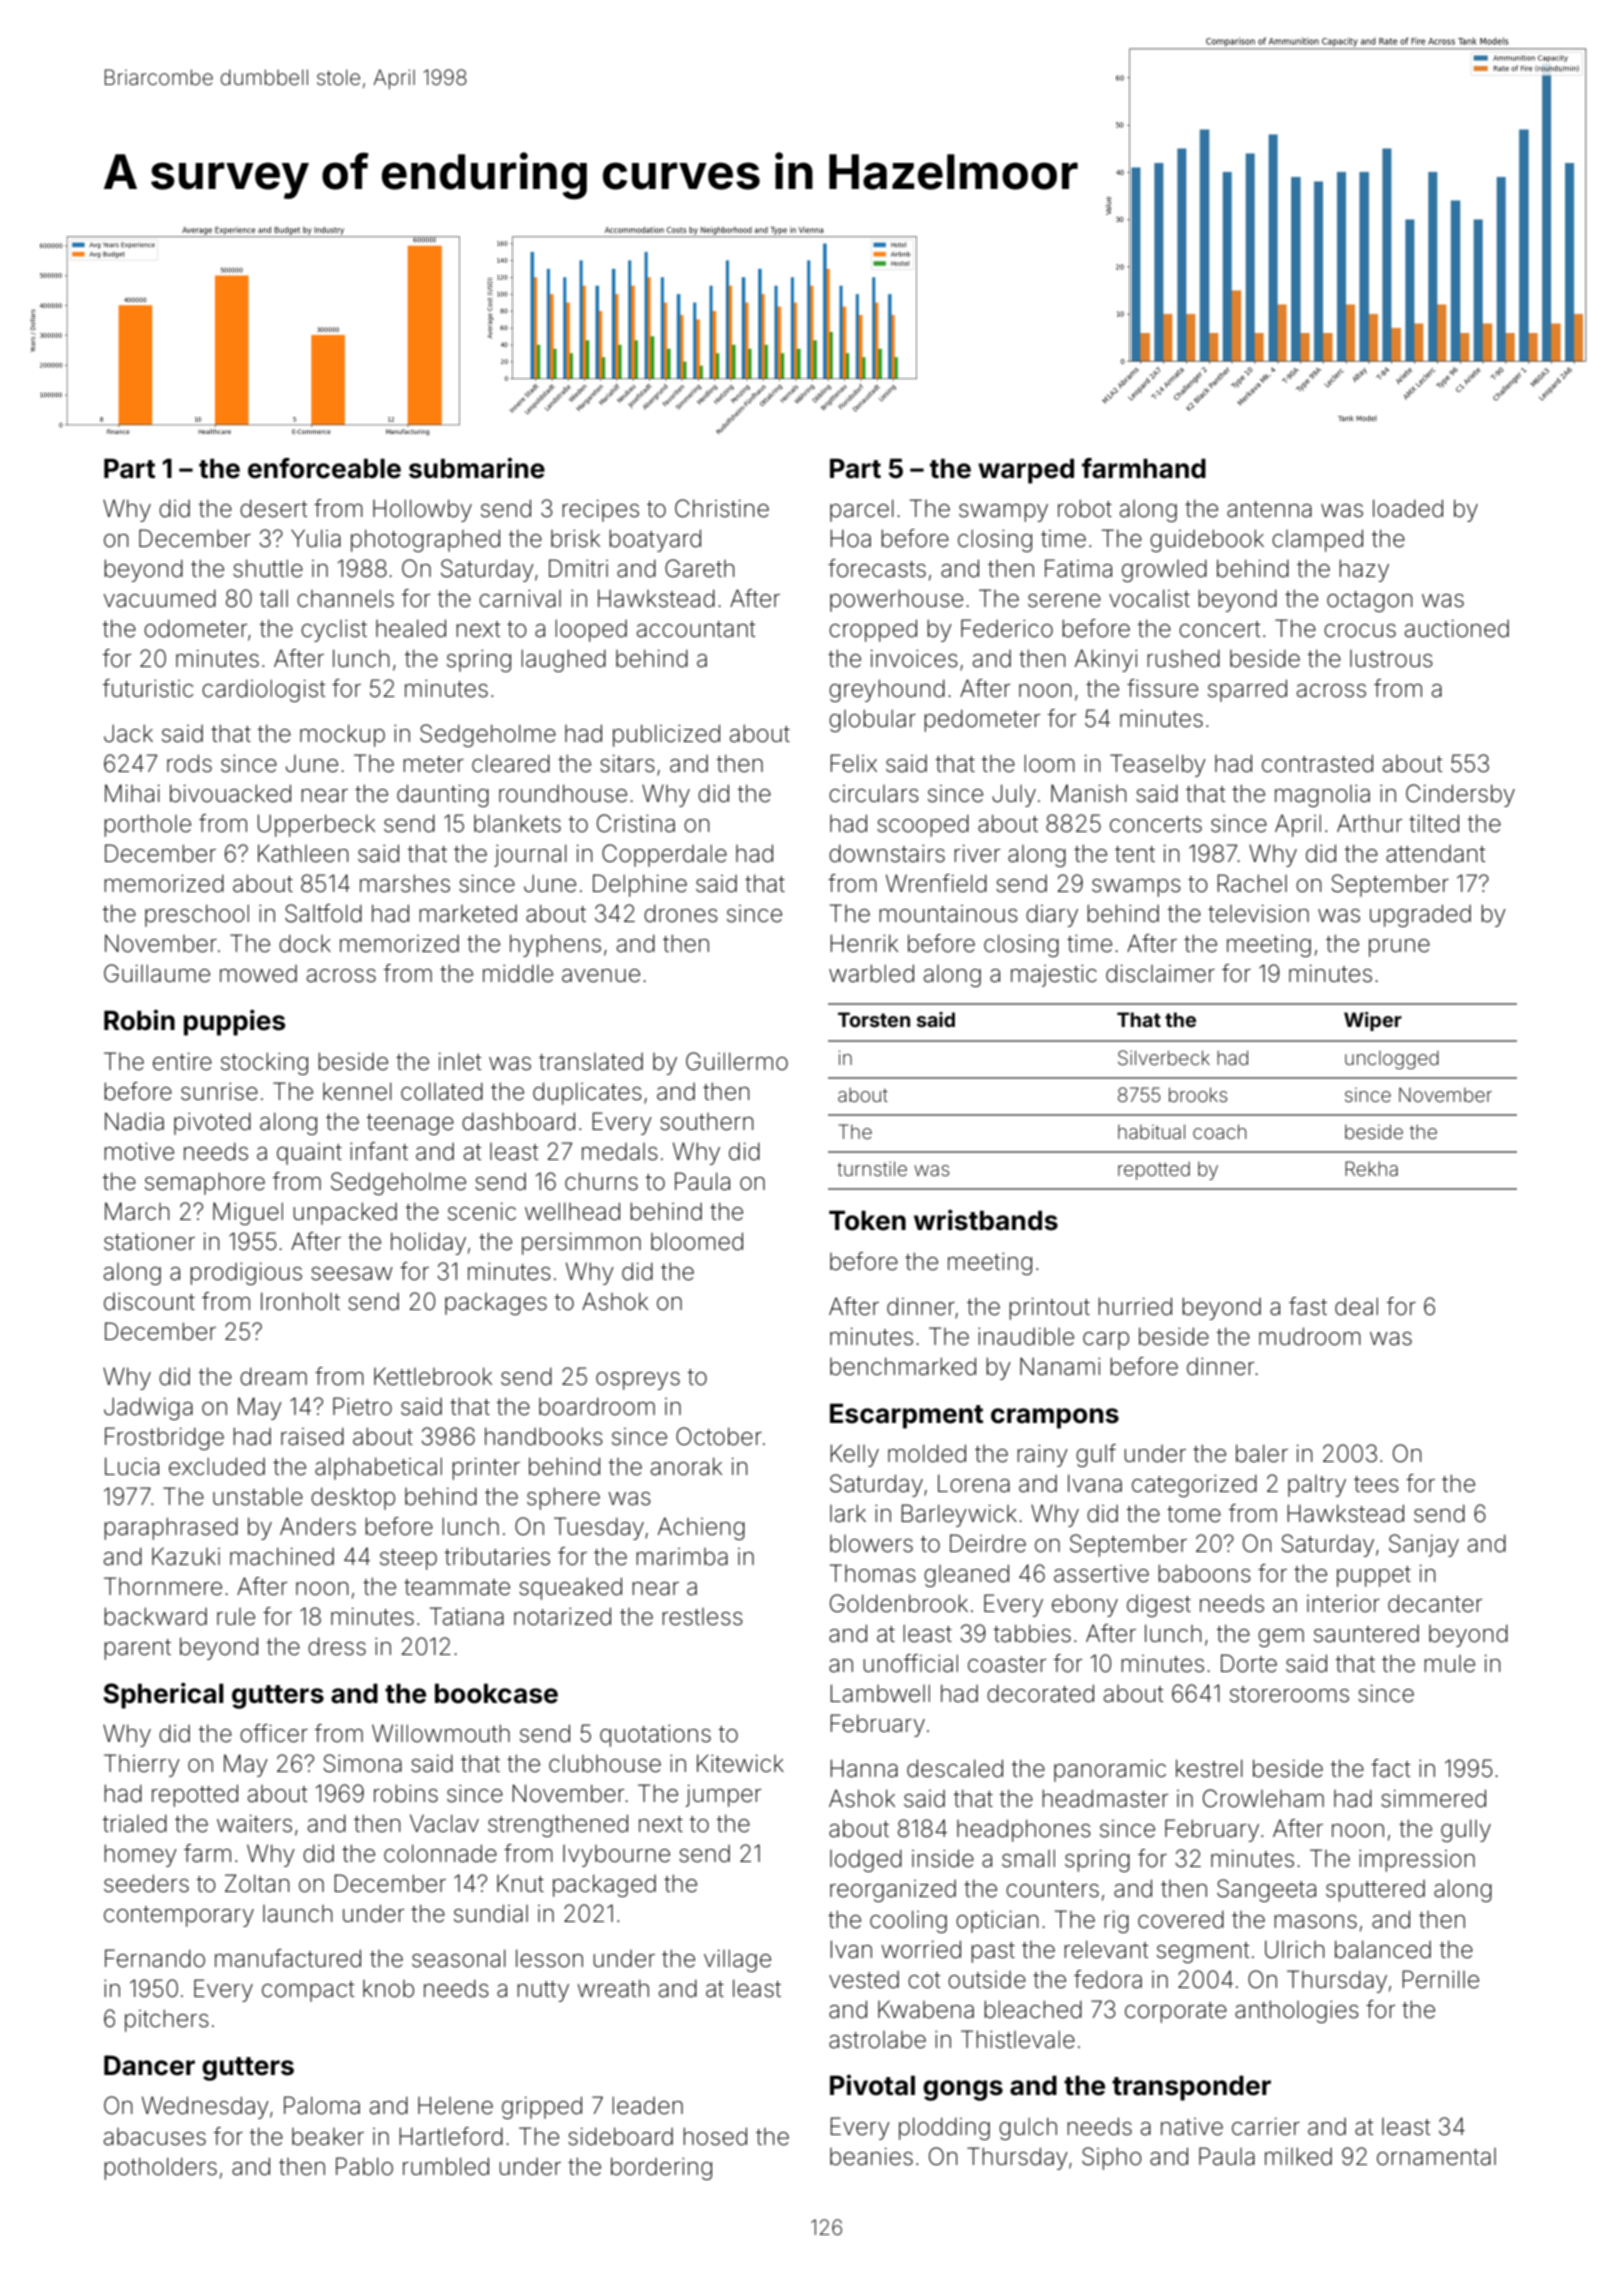 The height and width of the page is (2292, 1620). What do you see at coordinates (1158, 765) in the page?
I see `Teaselby` at bounding box center [1158, 765].
